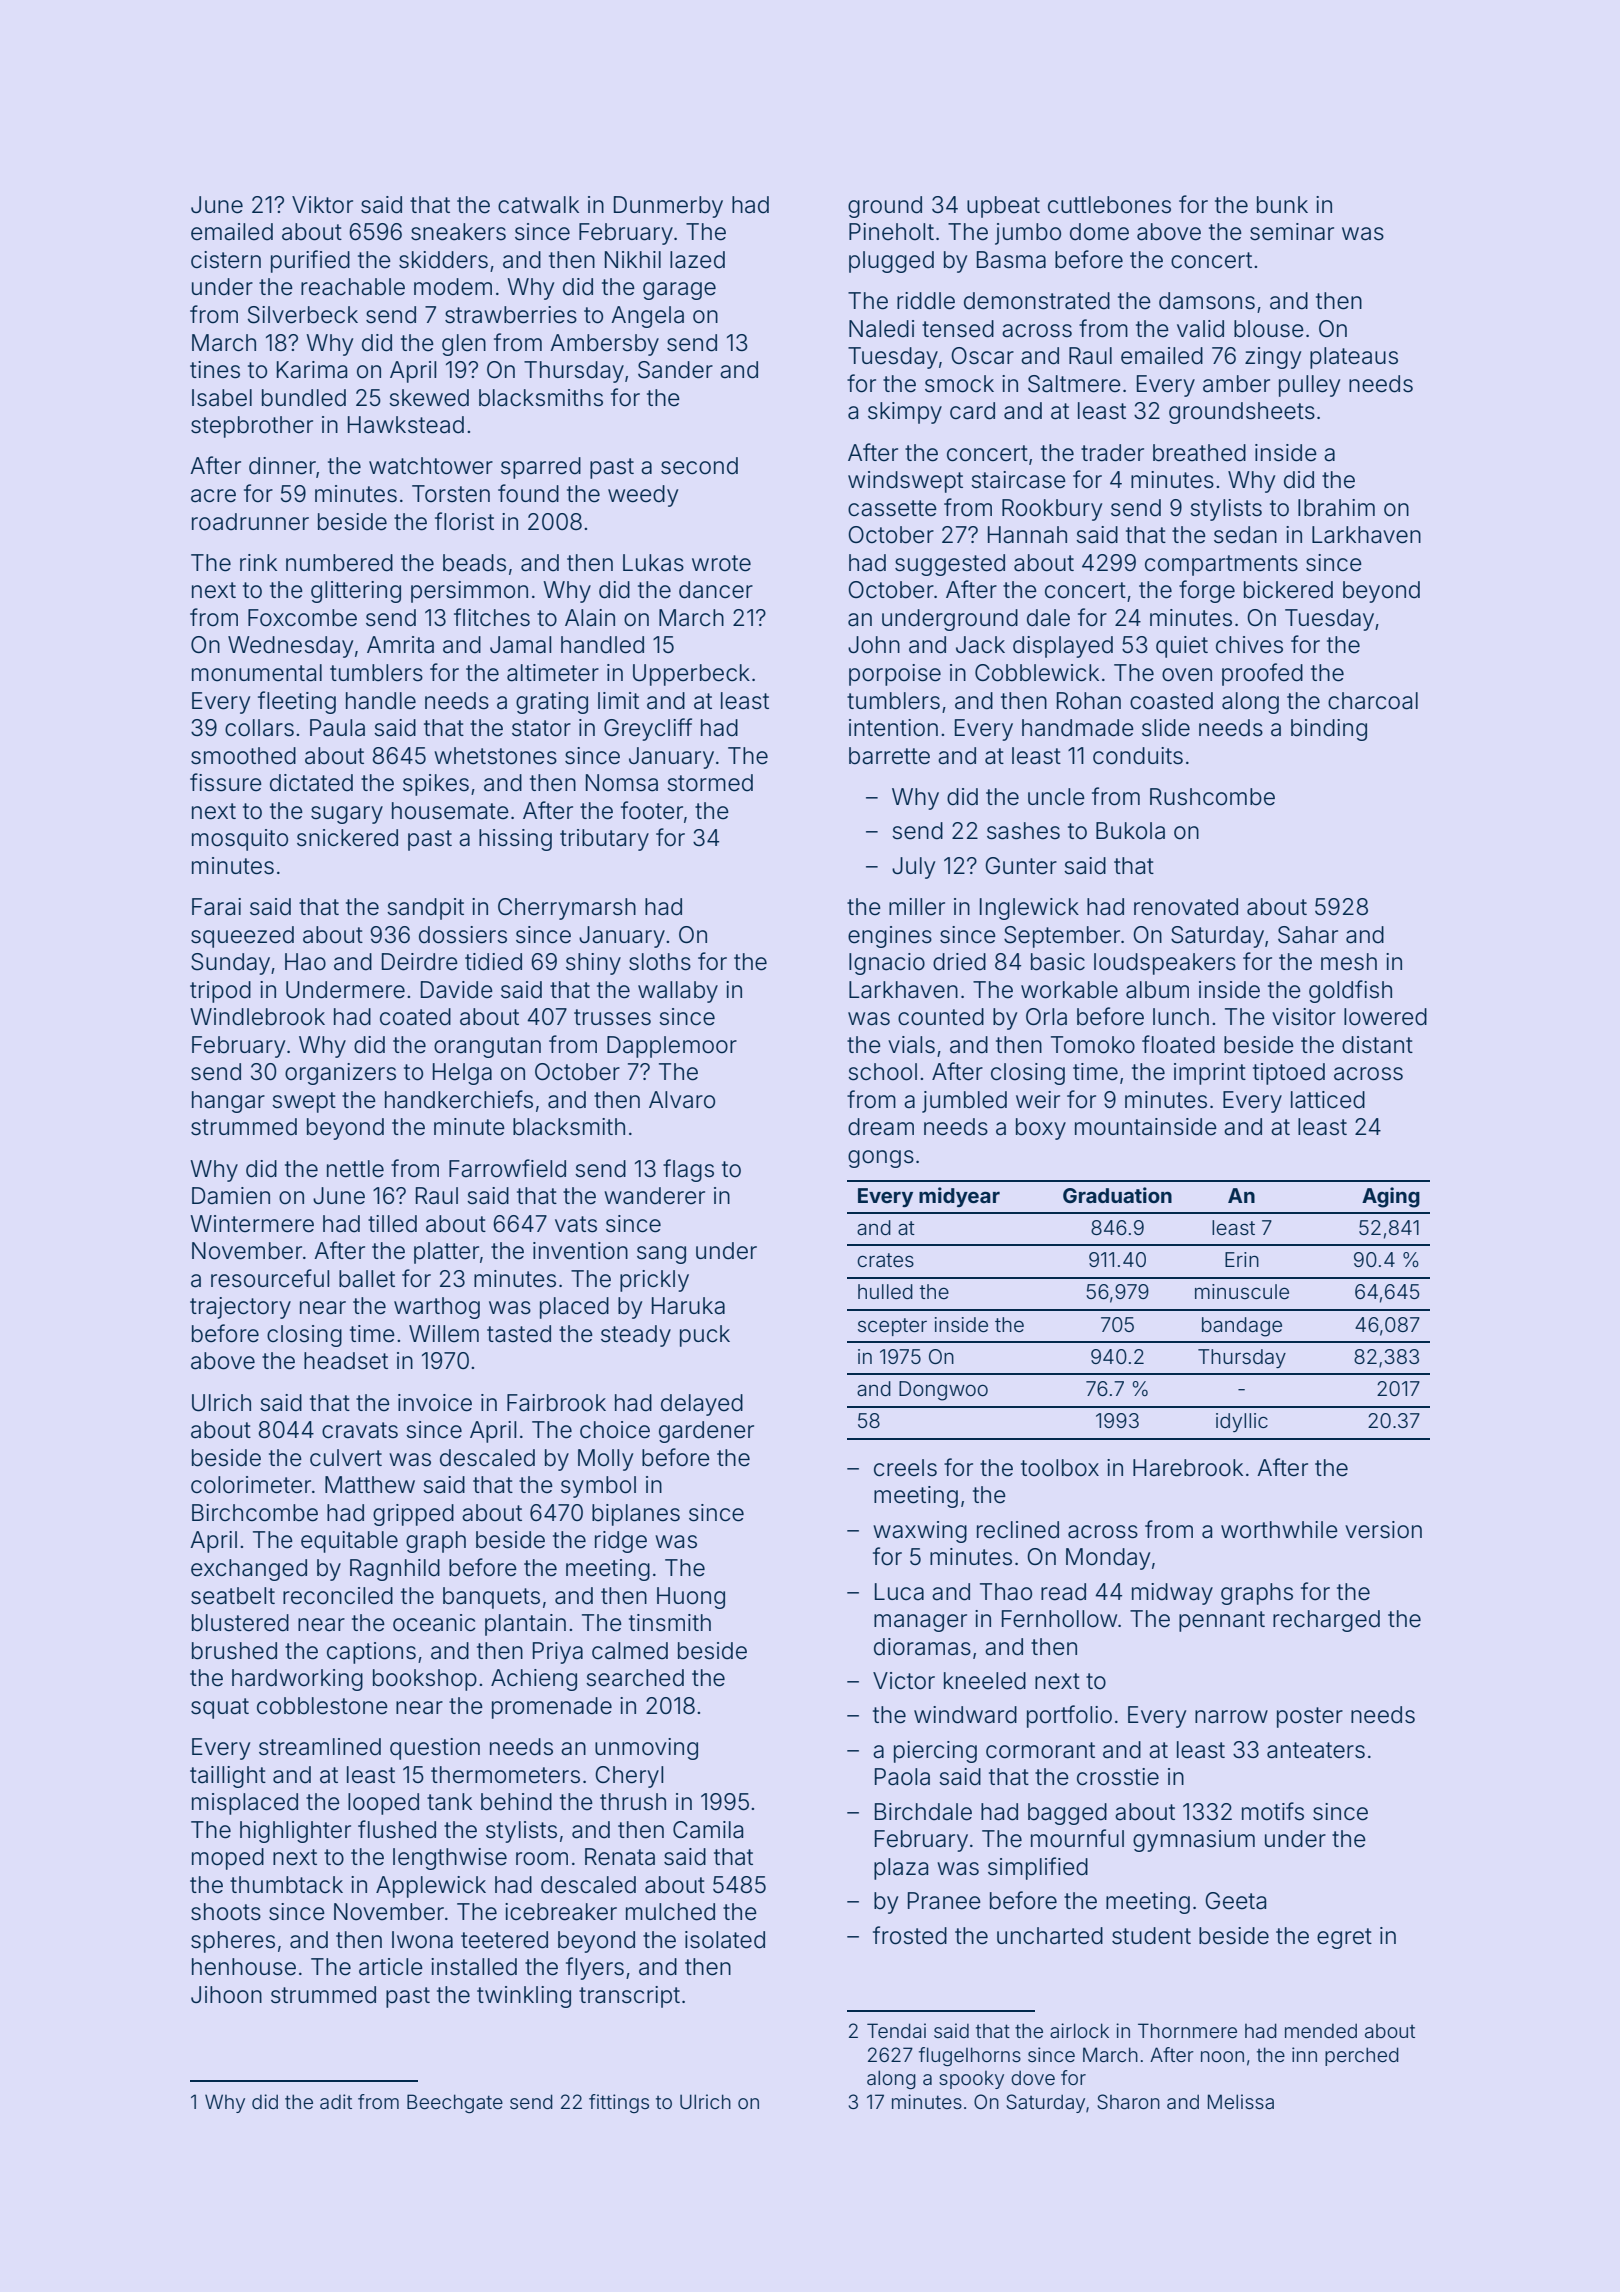 This screenshot has height=2292, width=1620. I want to click on adit, so click(336, 2101).
